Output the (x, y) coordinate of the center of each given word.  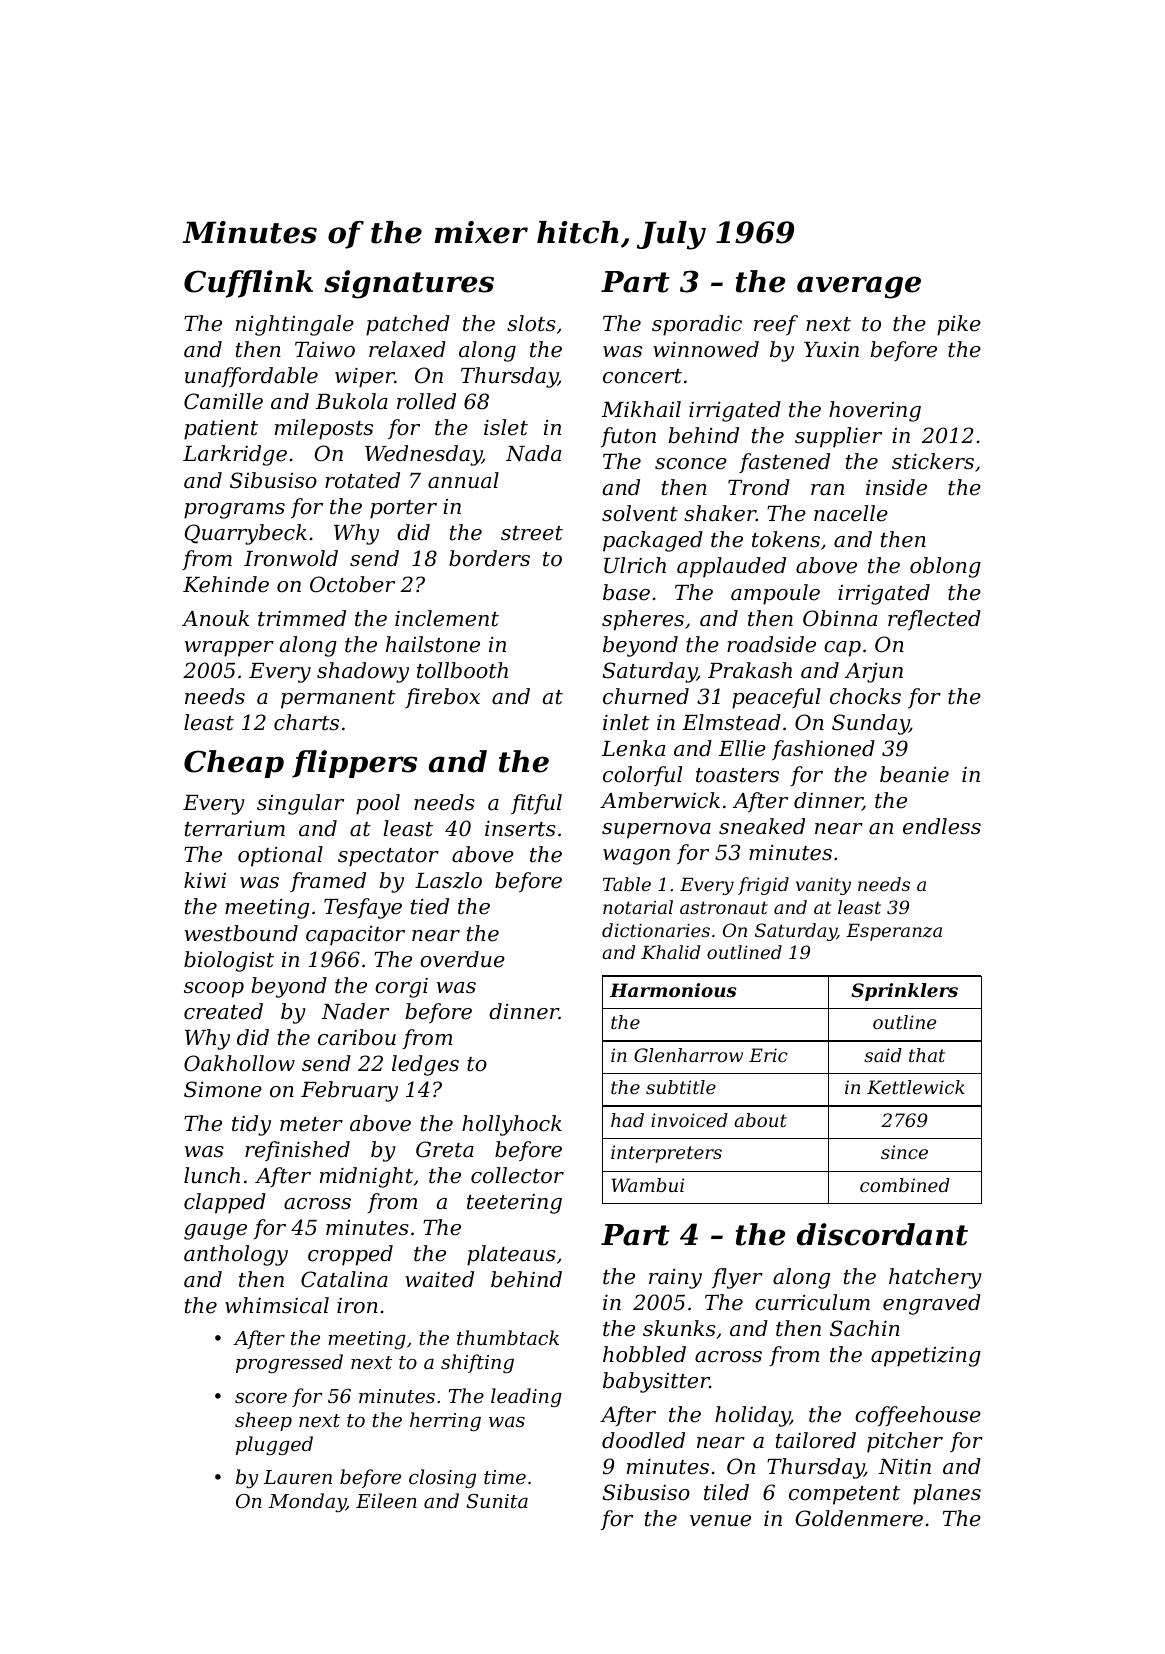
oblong (945, 567)
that (927, 1055)
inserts (520, 828)
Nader (355, 1011)
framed (328, 882)
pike (959, 325)
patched (408, 325)
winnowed (706, 349)
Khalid (670, 952)
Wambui (647, 1185)
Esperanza (894, 932)
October (352, 584)
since (904, 1152)
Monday (307, 1502)
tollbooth (462, 670)
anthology (236, 1255)
